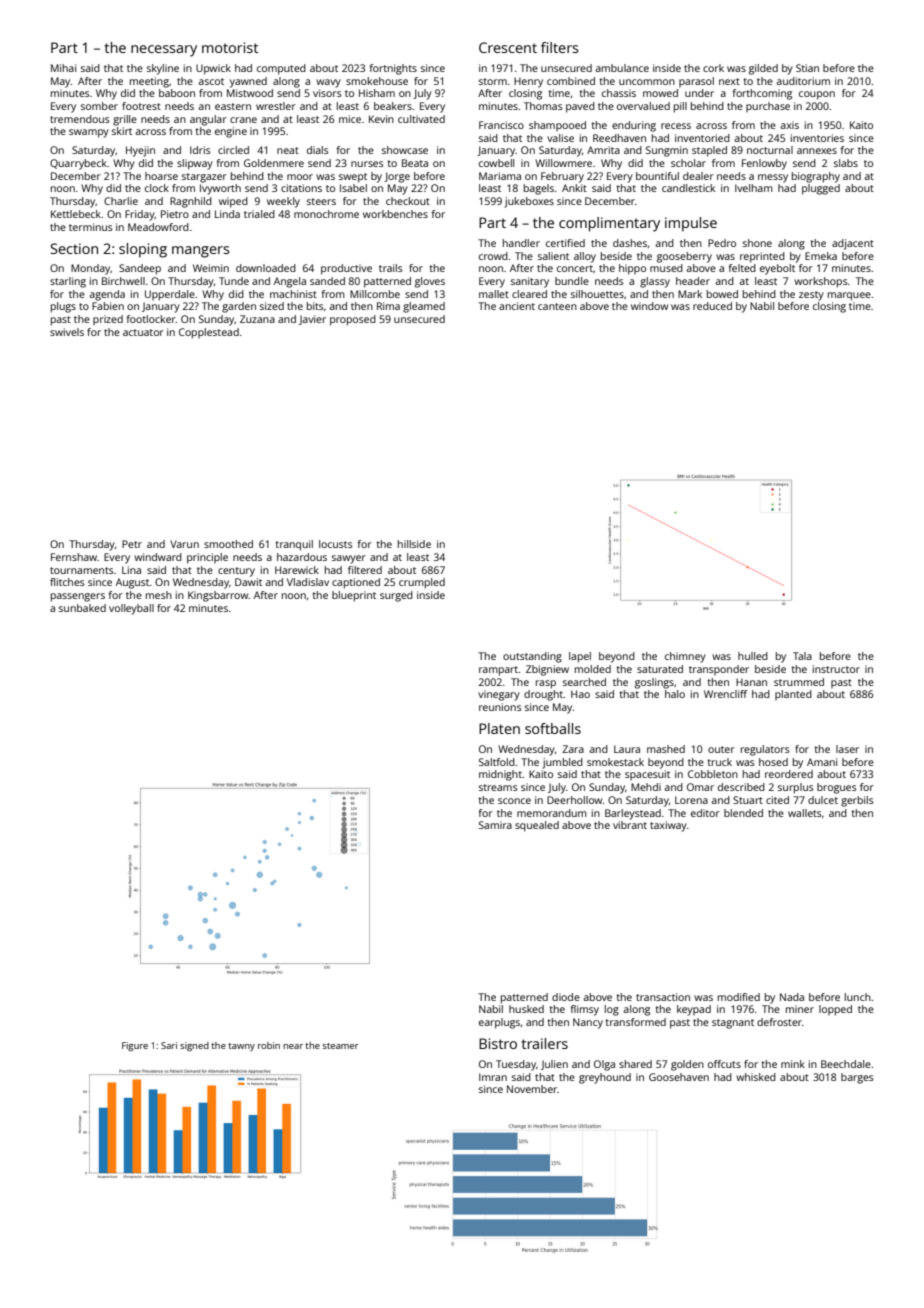 The width and height of the page is (924, 1308). I want to click on smoothed, so click(228, 544).
